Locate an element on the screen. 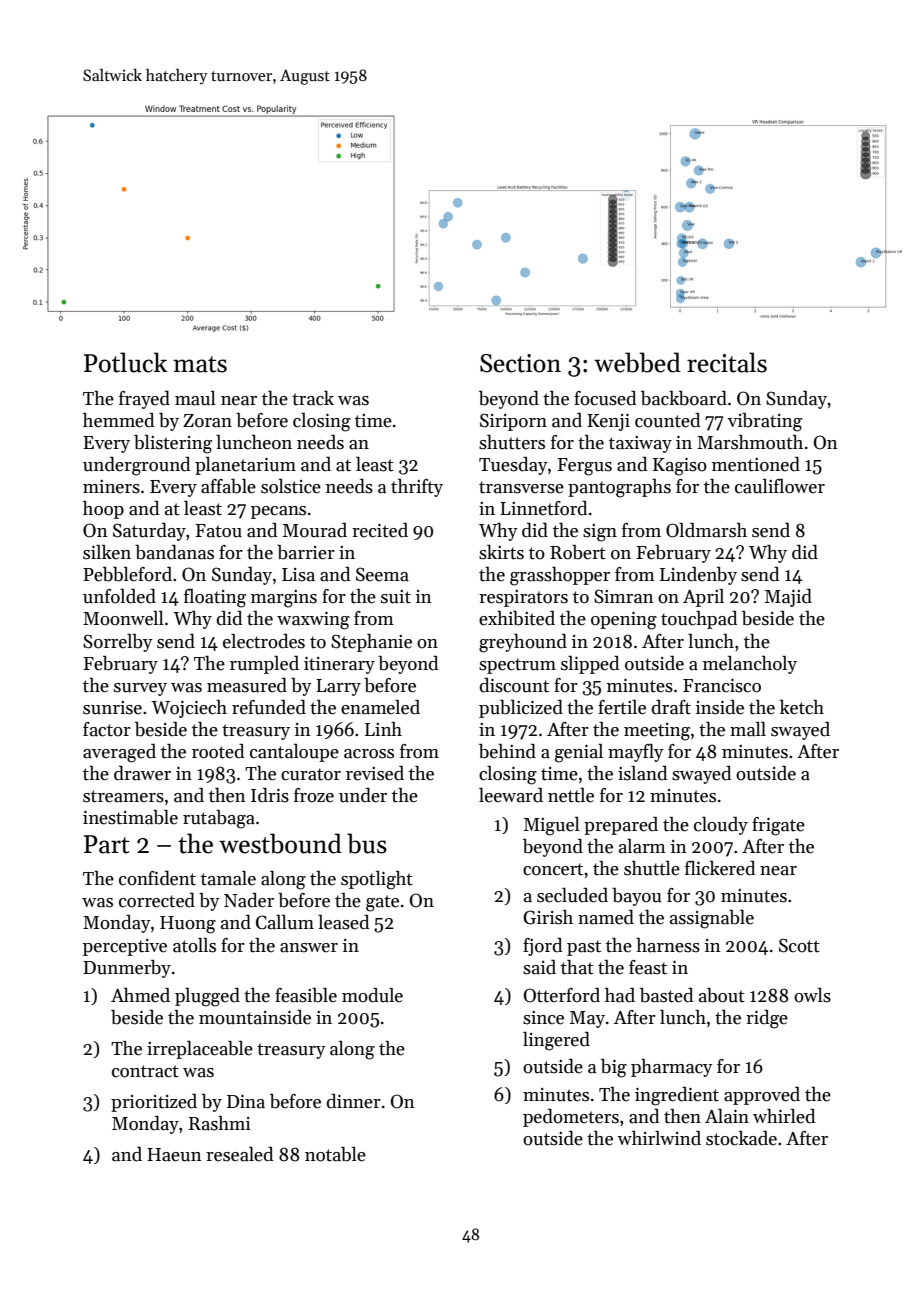  Kagiso is located at coordinates (680, 466).
